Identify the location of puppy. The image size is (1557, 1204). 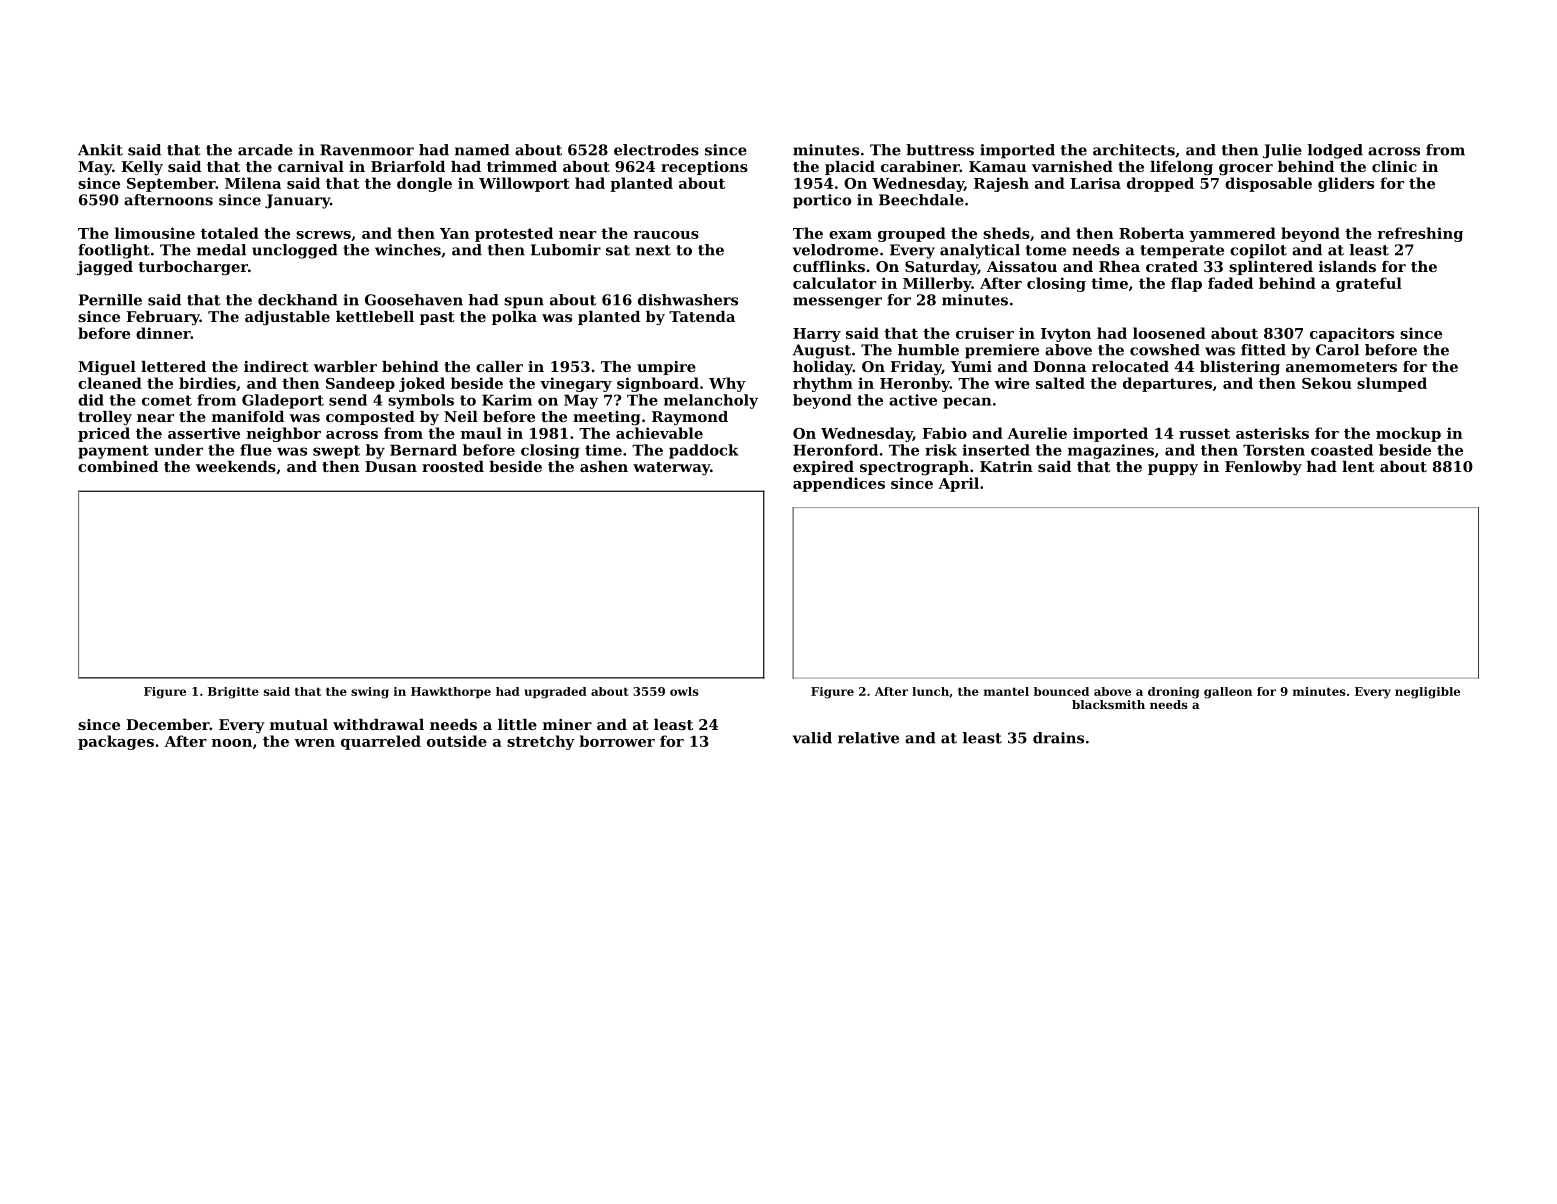
(1173, 470).
